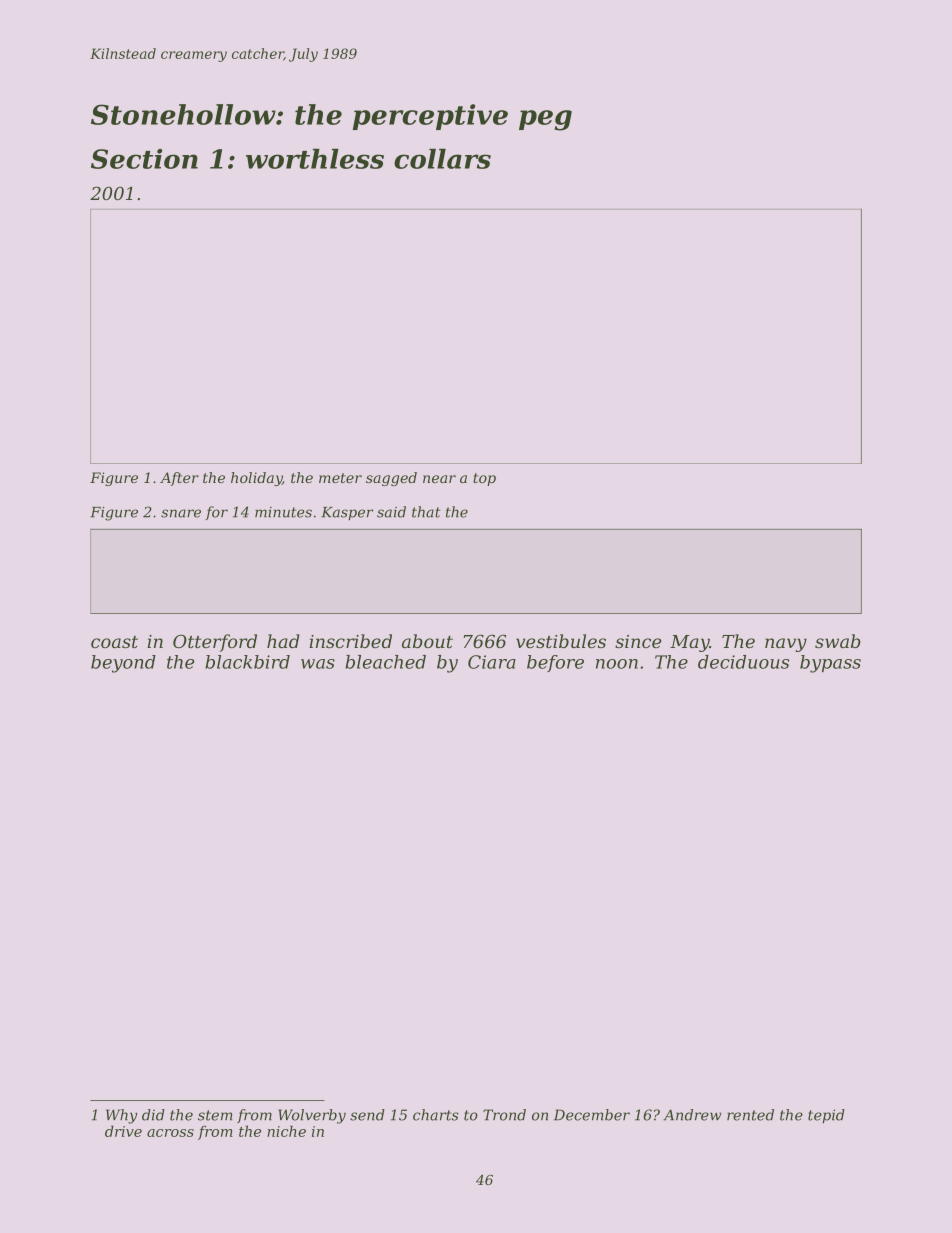 This screenshot has height=1233, width=952. I want to click on top, so click(484, 479).
